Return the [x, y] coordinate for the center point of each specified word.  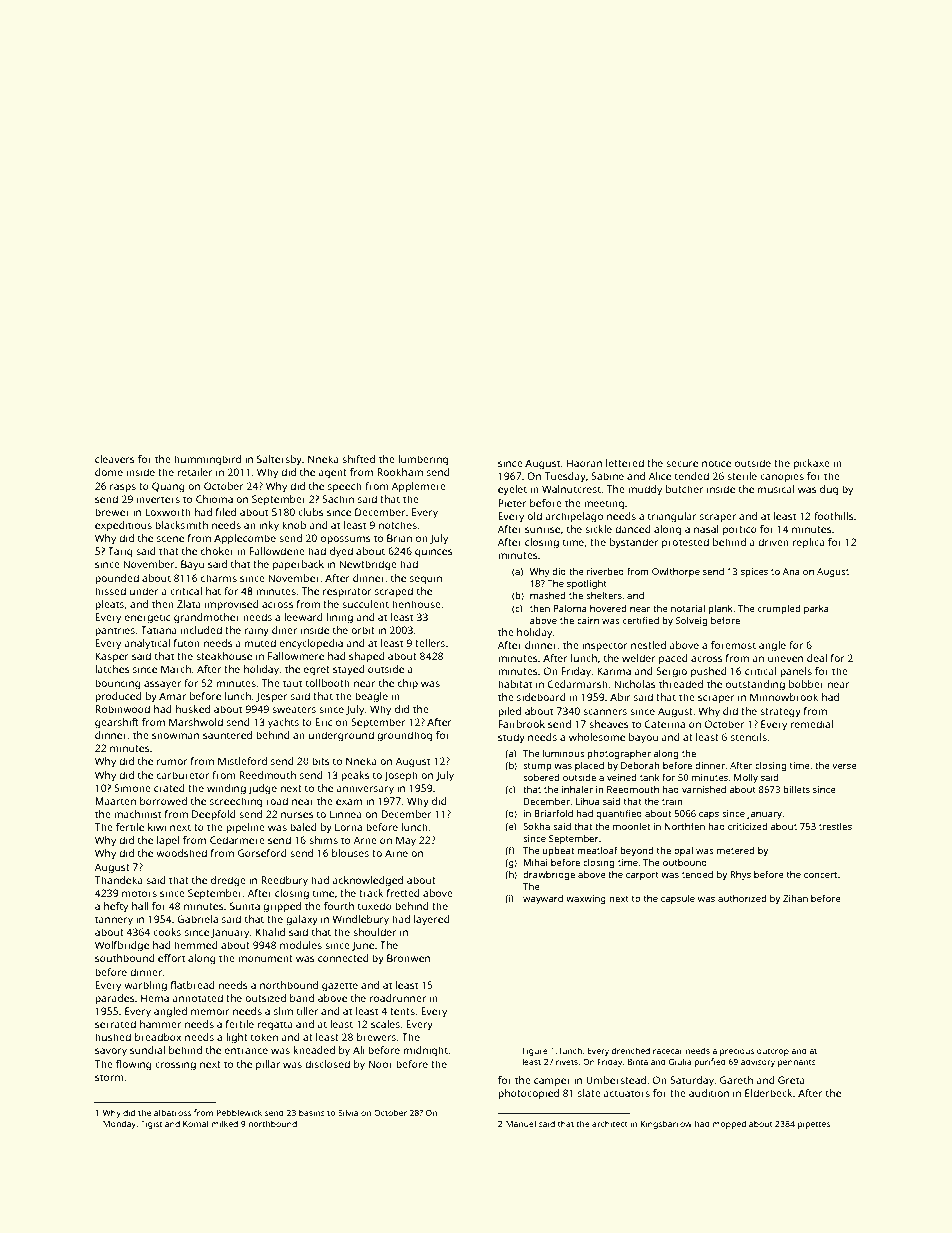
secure [682, 464]
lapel [168, 841]
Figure [535, 1051]
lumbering [423, 460]
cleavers [115, 459]
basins [312, 1112]
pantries [115, 631]
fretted [403, 893]
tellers [430, 643]
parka [816, 609]
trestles [835, 826]
